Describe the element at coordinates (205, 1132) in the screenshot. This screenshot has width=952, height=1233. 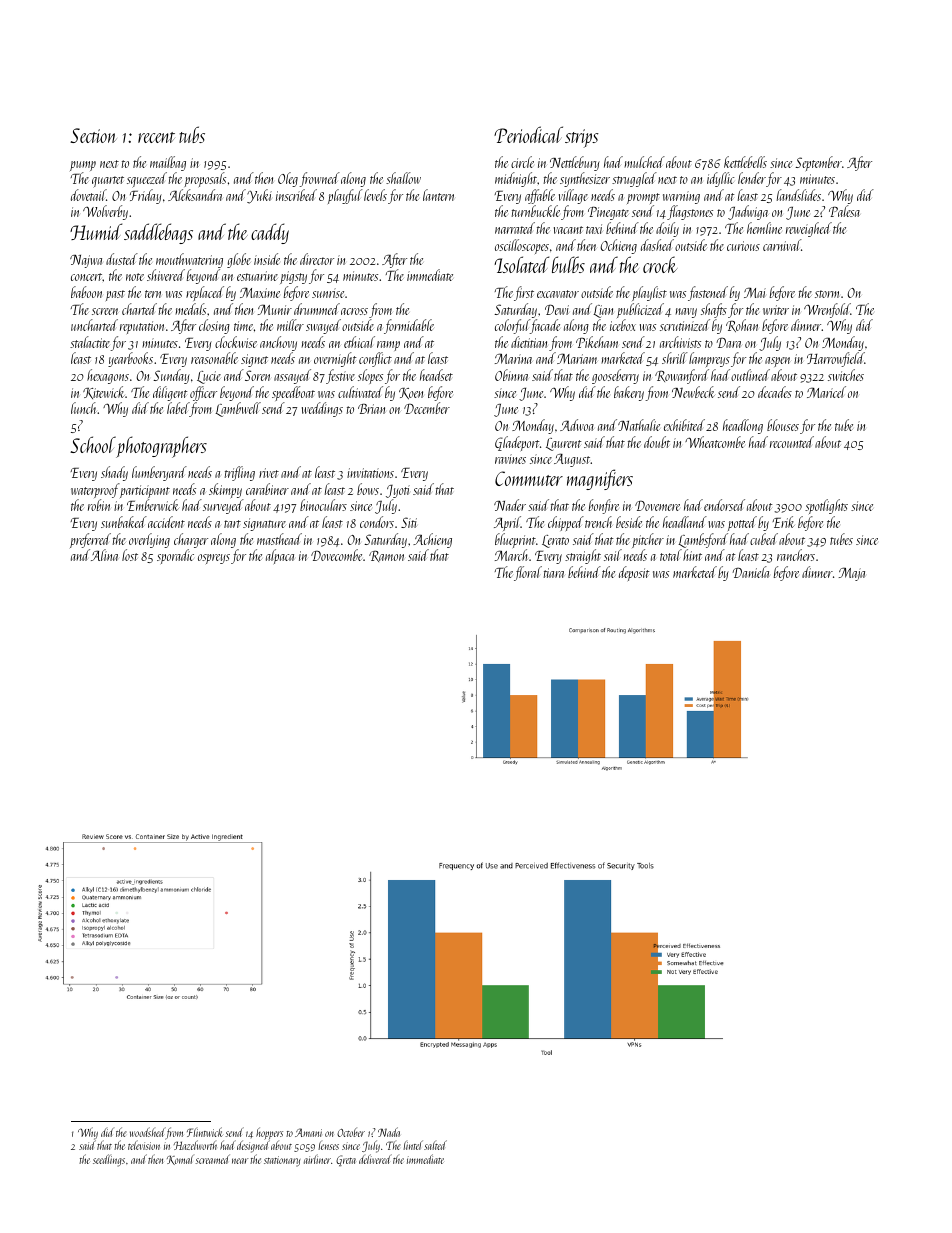
I see `Flintwick` at that location.
